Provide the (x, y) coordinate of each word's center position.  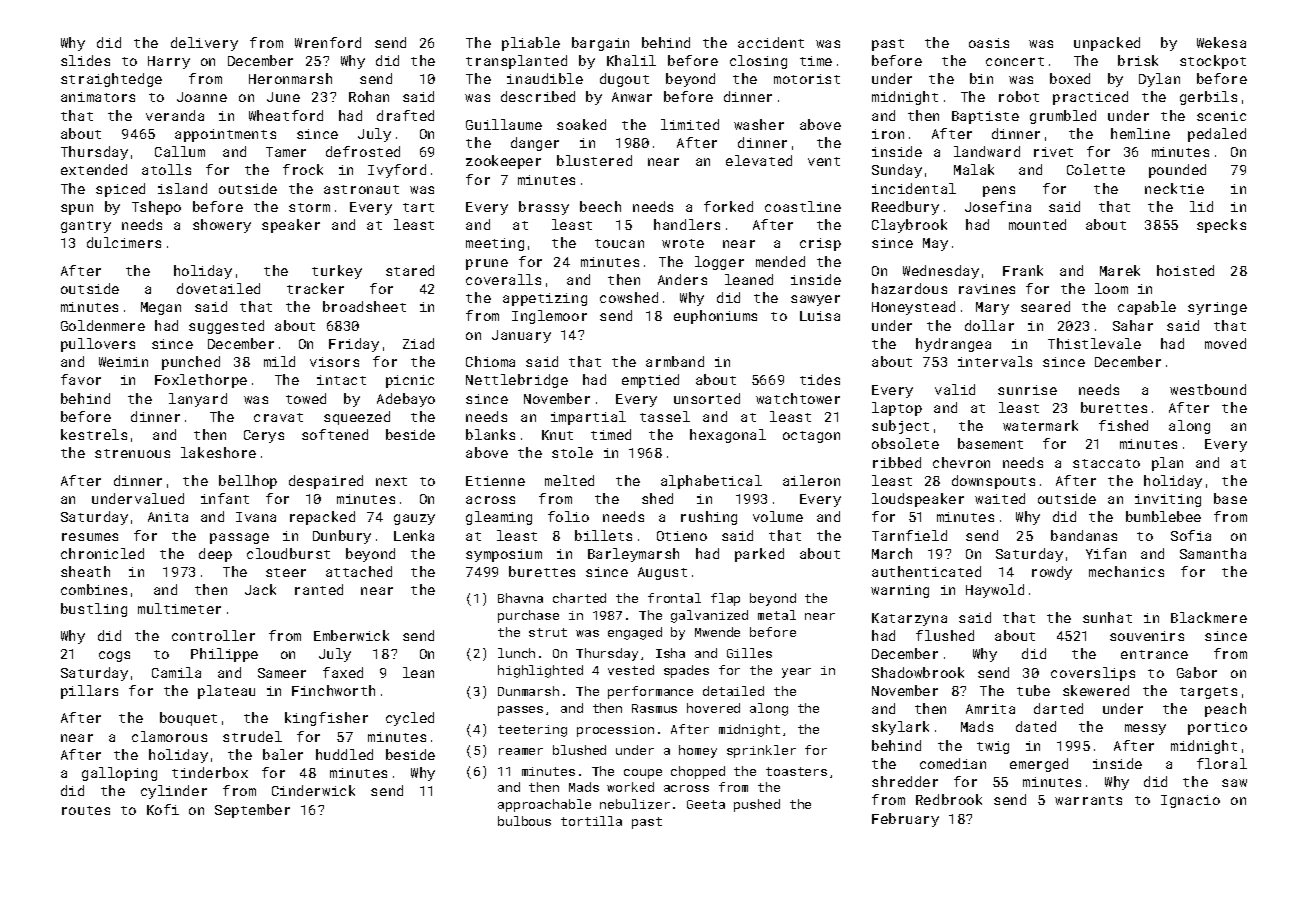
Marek (1120, 270)
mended (780, 261)
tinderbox (210, 772)
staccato (1106, 463)
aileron (811, 480)
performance (650, 692)
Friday (354, 345)
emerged (1039, 765)
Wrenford (328, 42)
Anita (168, 517)
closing (758, 62)
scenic (1221, 116)
